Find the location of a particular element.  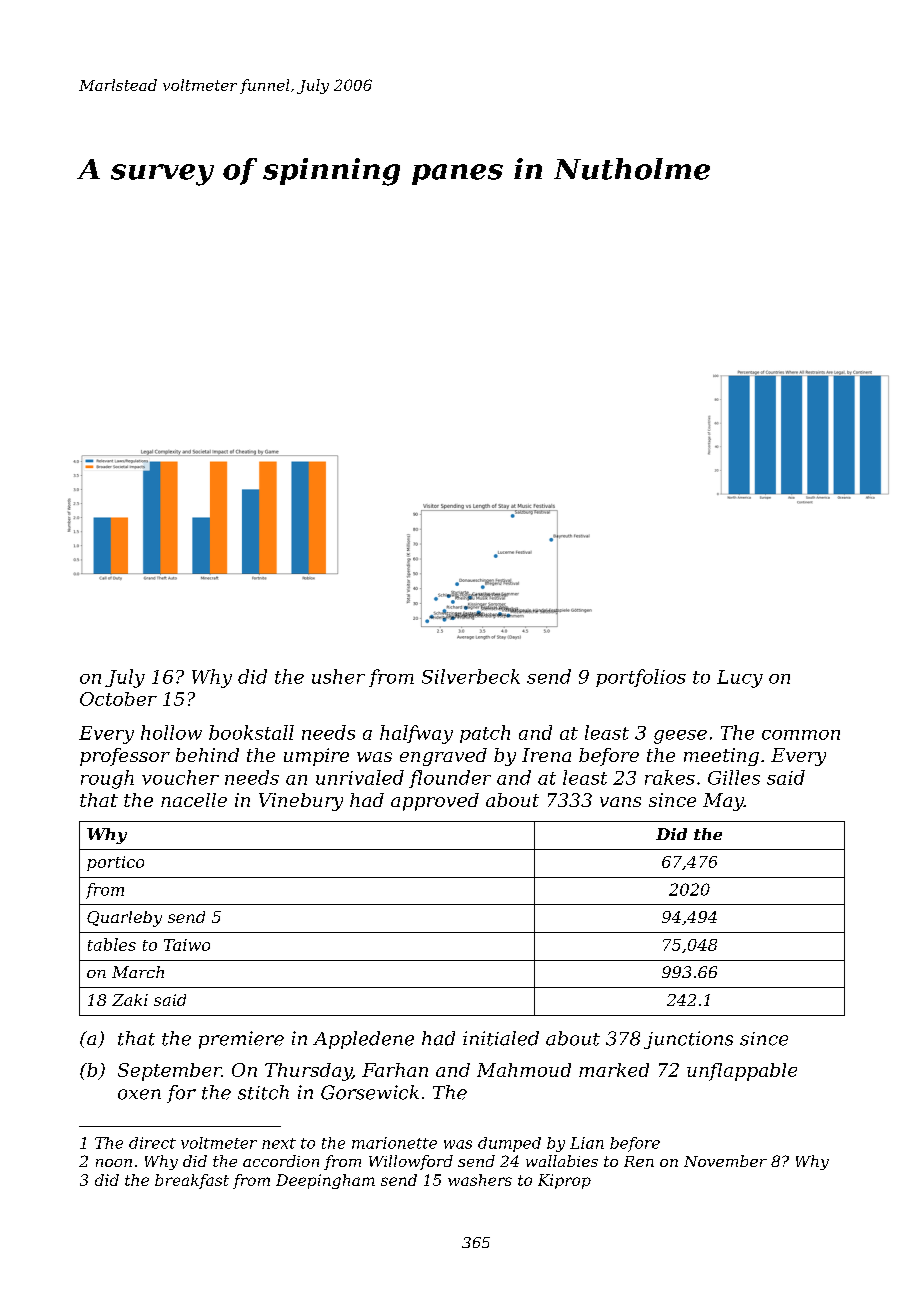

portico is located at coordinates (115, 863).
